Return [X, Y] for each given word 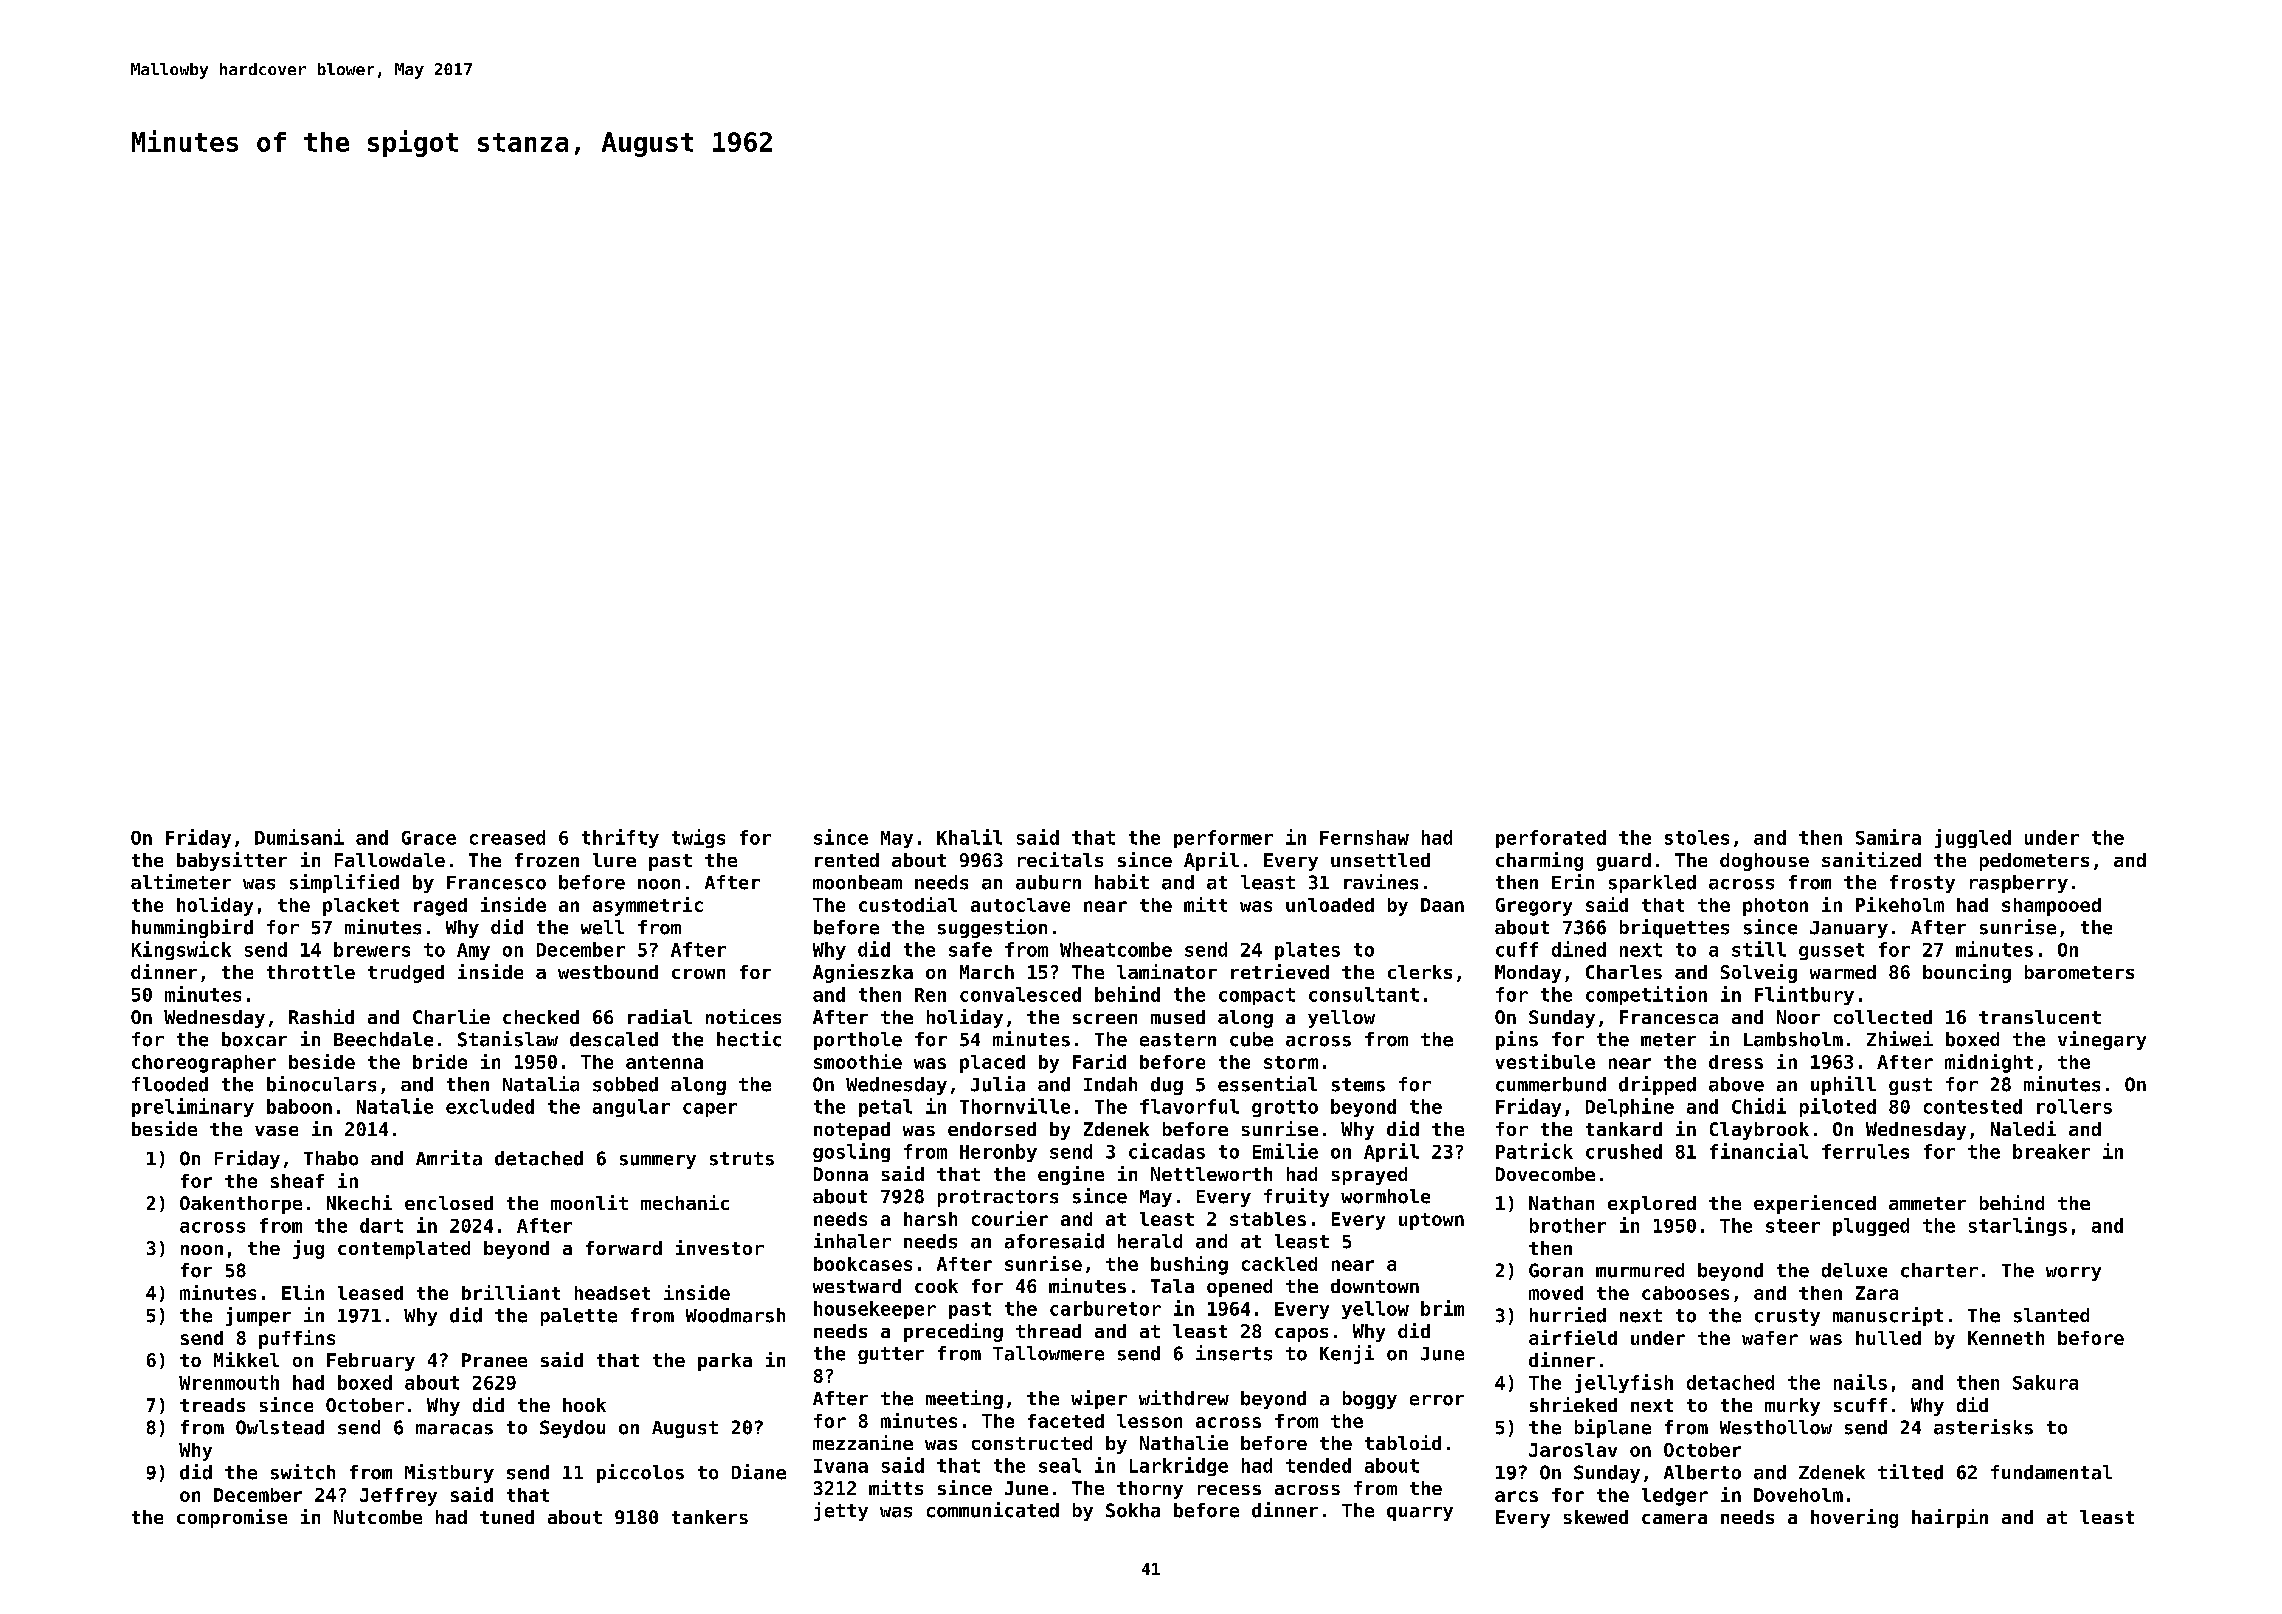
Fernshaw [1364, 837]
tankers [710, 1517]
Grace [429, 838]
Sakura [2045, 1382]
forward [624, 1248]
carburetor [1105, 1308]
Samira [1888, 837]
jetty [841, 1511]
